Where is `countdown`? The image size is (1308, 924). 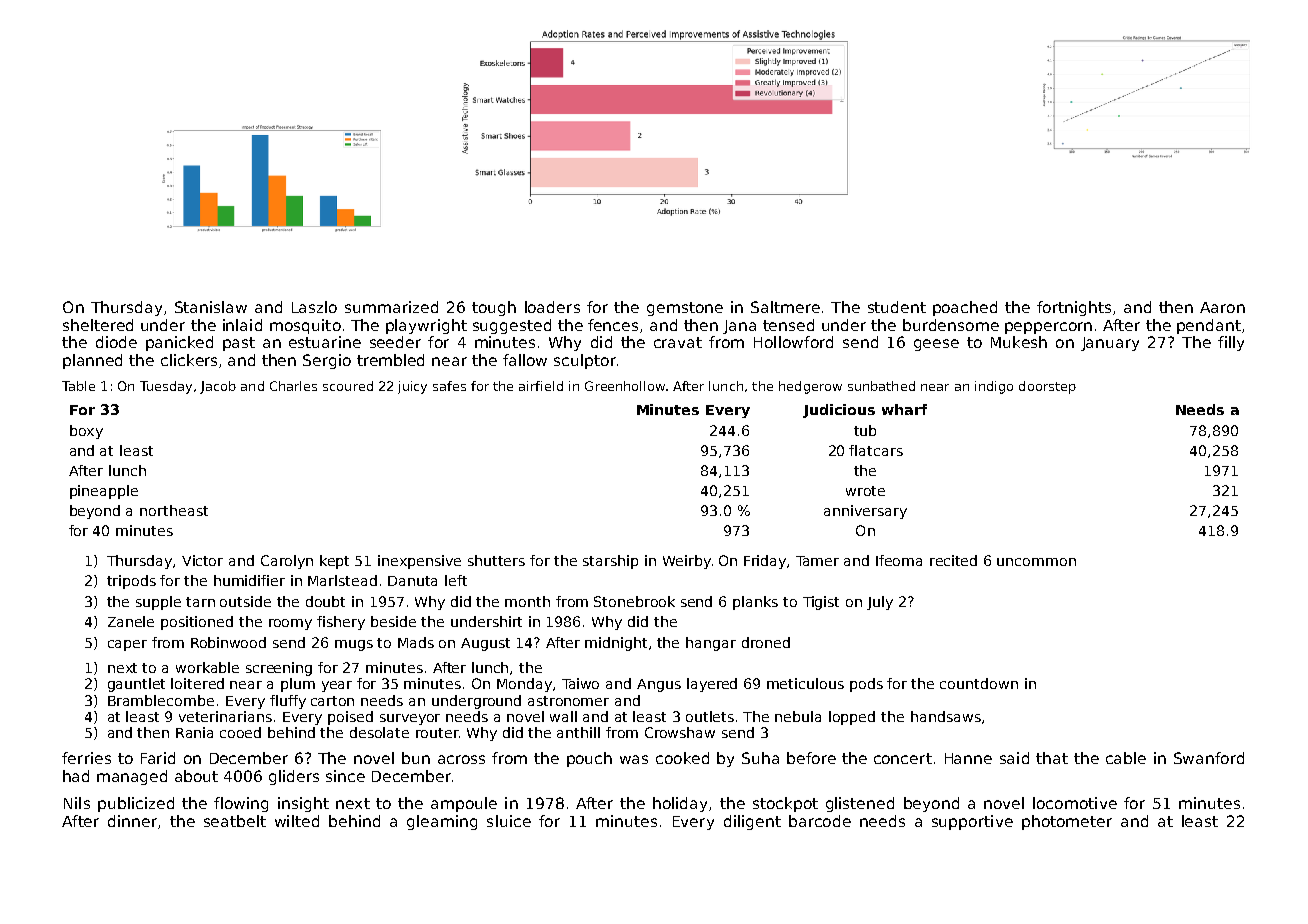 countdown is located at coordinates (979, 683).
